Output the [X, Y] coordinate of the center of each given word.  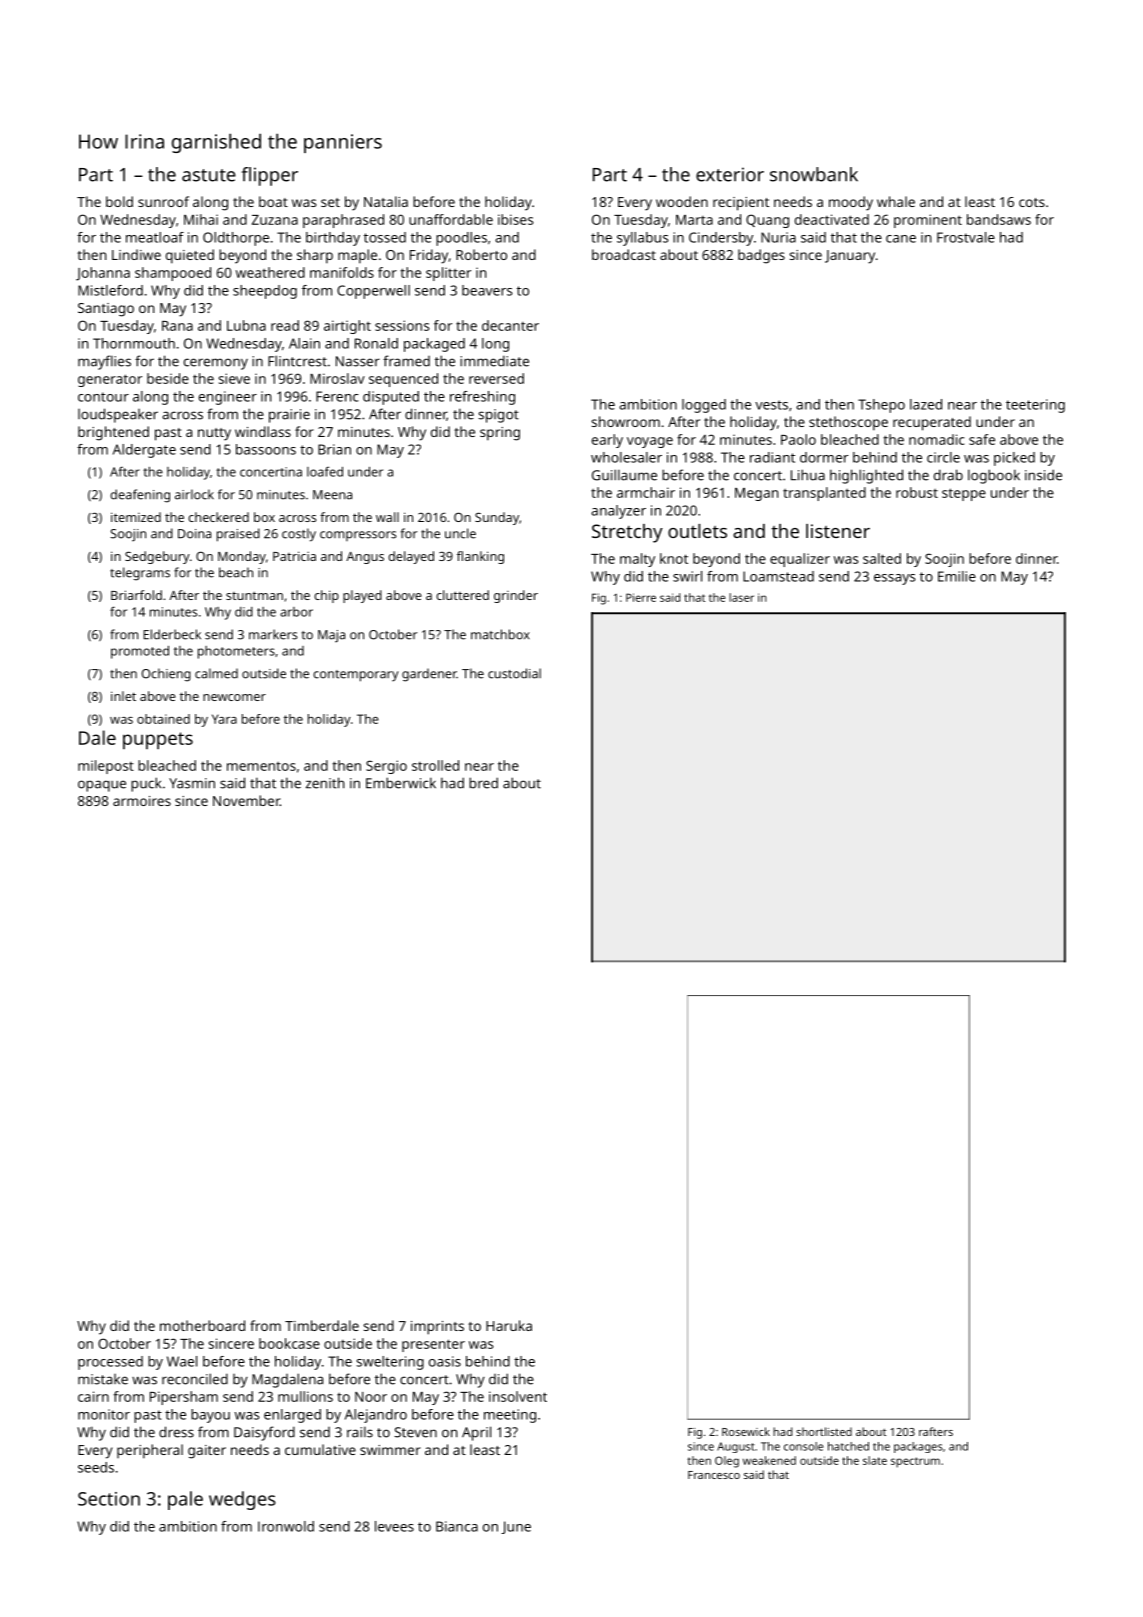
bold [119, 201]
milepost [106, 767]
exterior [730, 174]
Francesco [714, 1475]
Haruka [509, 1325]
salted [882, 558]
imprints [437, 1328]
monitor [104, 1414]
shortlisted [824, 1431]
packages [918, 1447]
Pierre [641, 597]
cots [1032, 202]
